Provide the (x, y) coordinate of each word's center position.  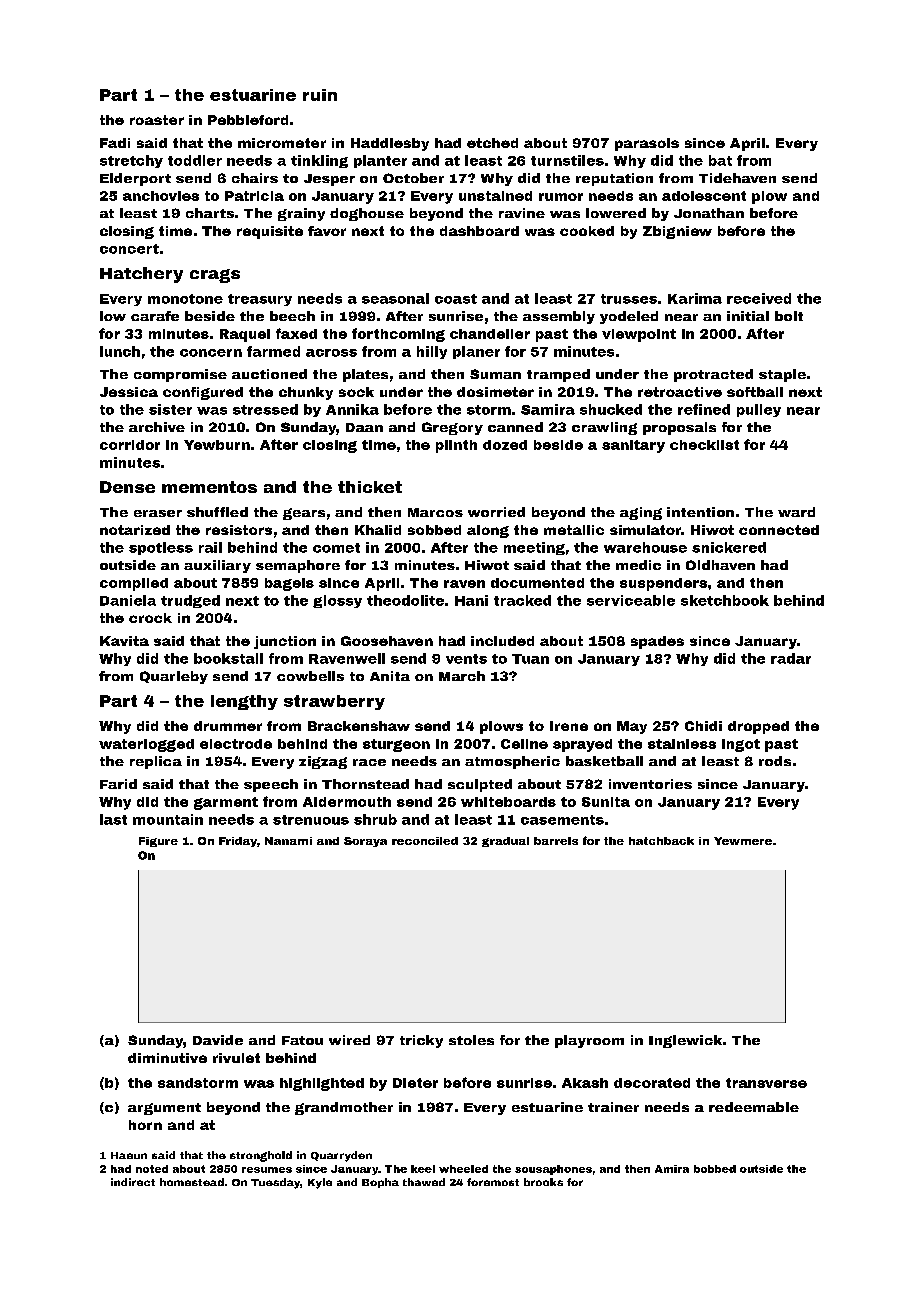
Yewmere (743, 841)
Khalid (378, 530)
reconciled (425, 841)
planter (380, 161)
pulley (759, 410)
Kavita (124, 641)
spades (657, 642)
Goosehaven (387, 641)
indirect (133, 1182)
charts (210, 213)
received (759, 298)
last (113, 819)
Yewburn (217, 445)
